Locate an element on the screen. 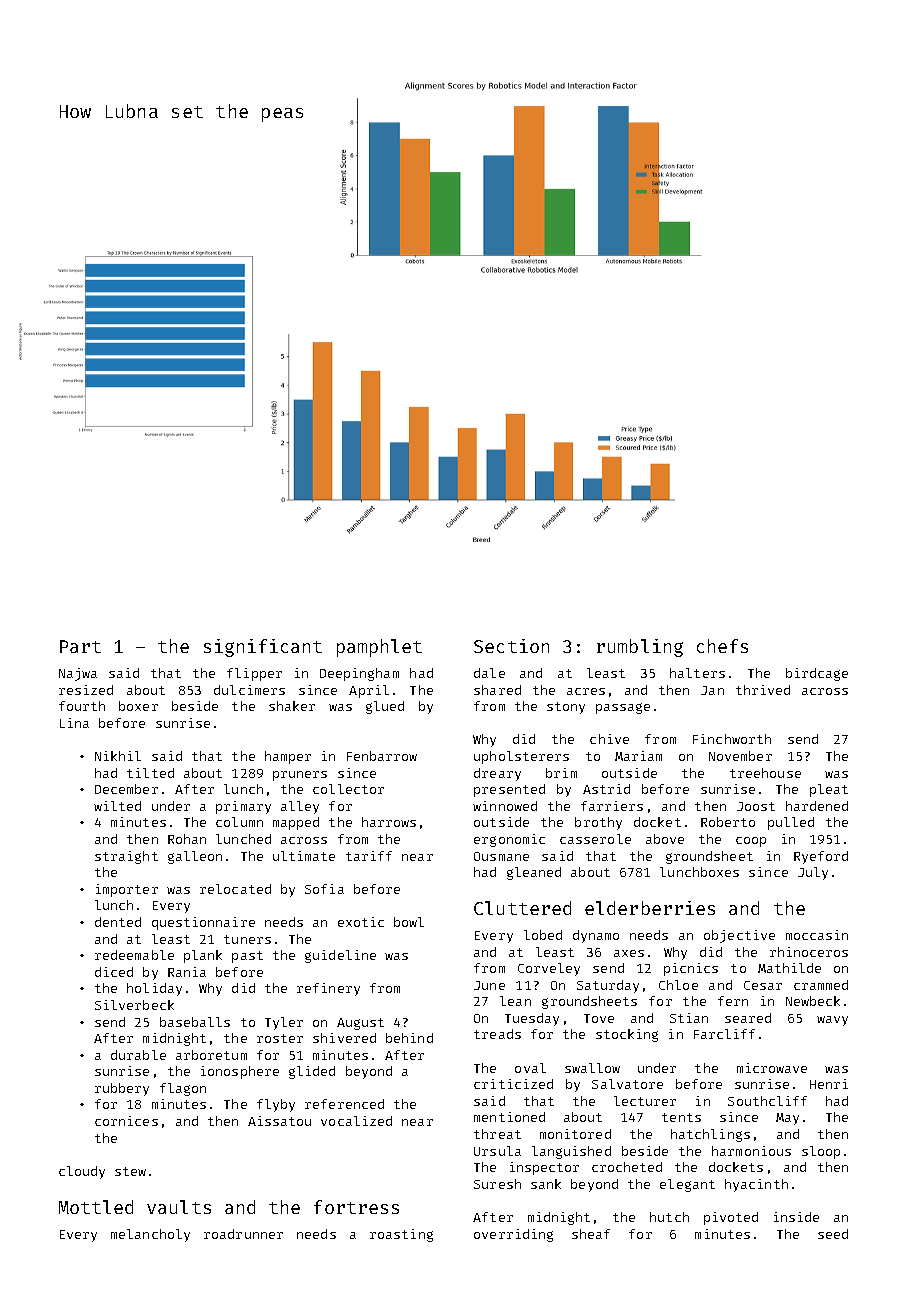  Section is located at coordinates (511, 646).
